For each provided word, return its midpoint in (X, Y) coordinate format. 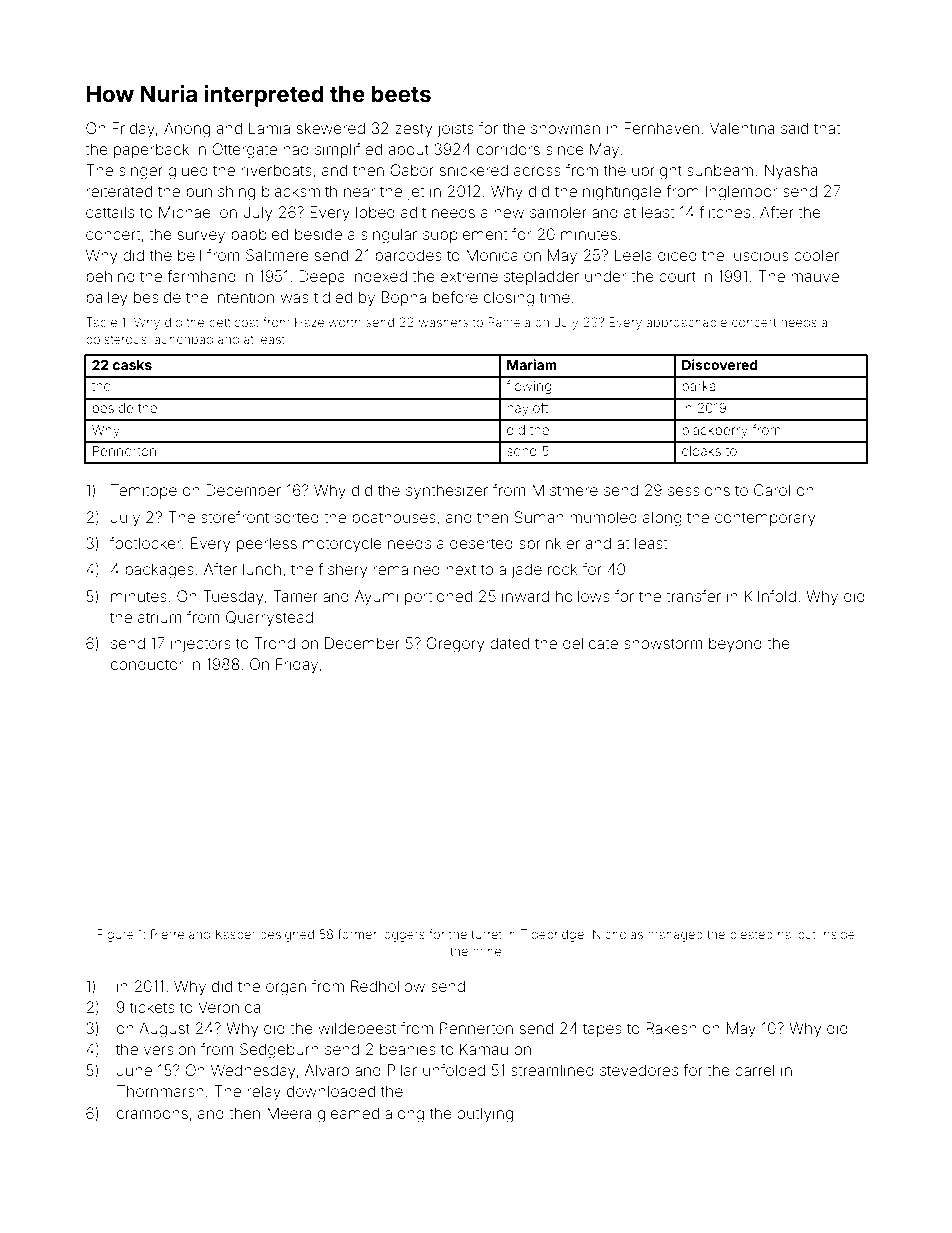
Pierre (167, 934)
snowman (565, 129)
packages (159, 571)
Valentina (742, 128)
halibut (797, 934)
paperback (151, 150)
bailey (107, 299)
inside (838, 934)
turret (486, 934)
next (461, 569)
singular (389, 236)
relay (264, 1093)
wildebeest (357, 1028)
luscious (759, 255)
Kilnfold (770, 596)
